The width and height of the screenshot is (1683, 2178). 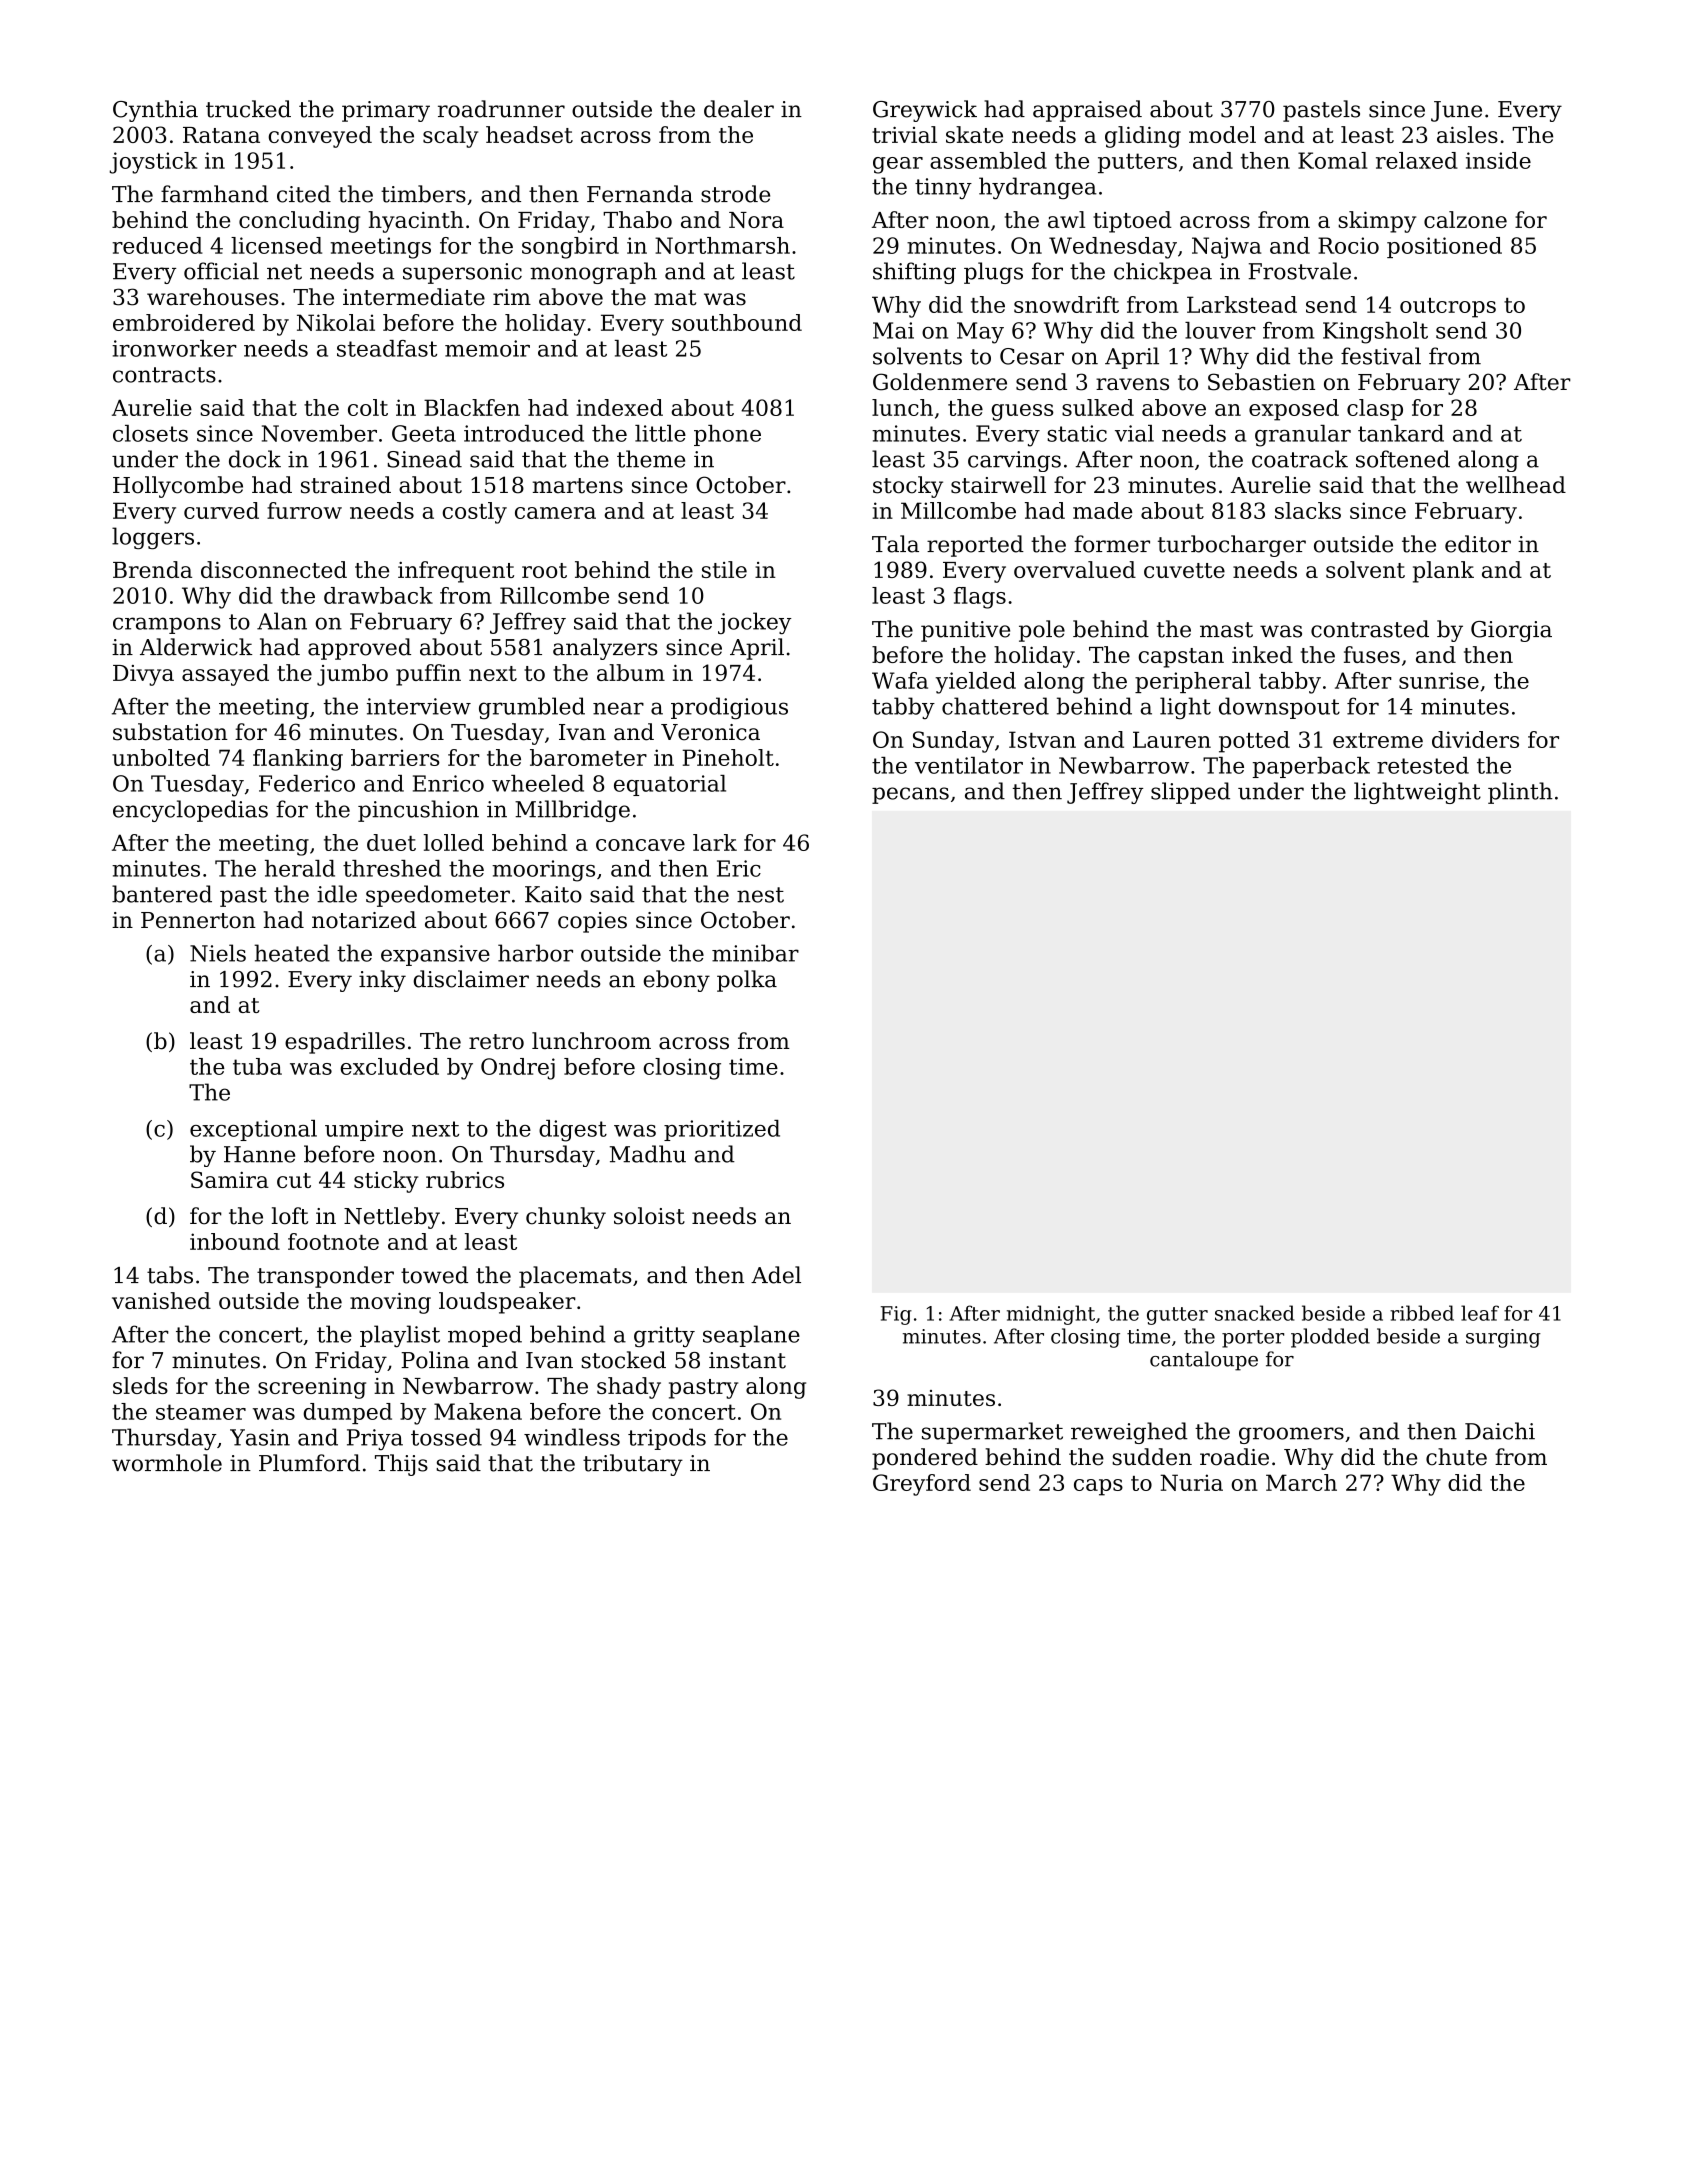 I want to click on dealer, so click(x=739, y=109).
